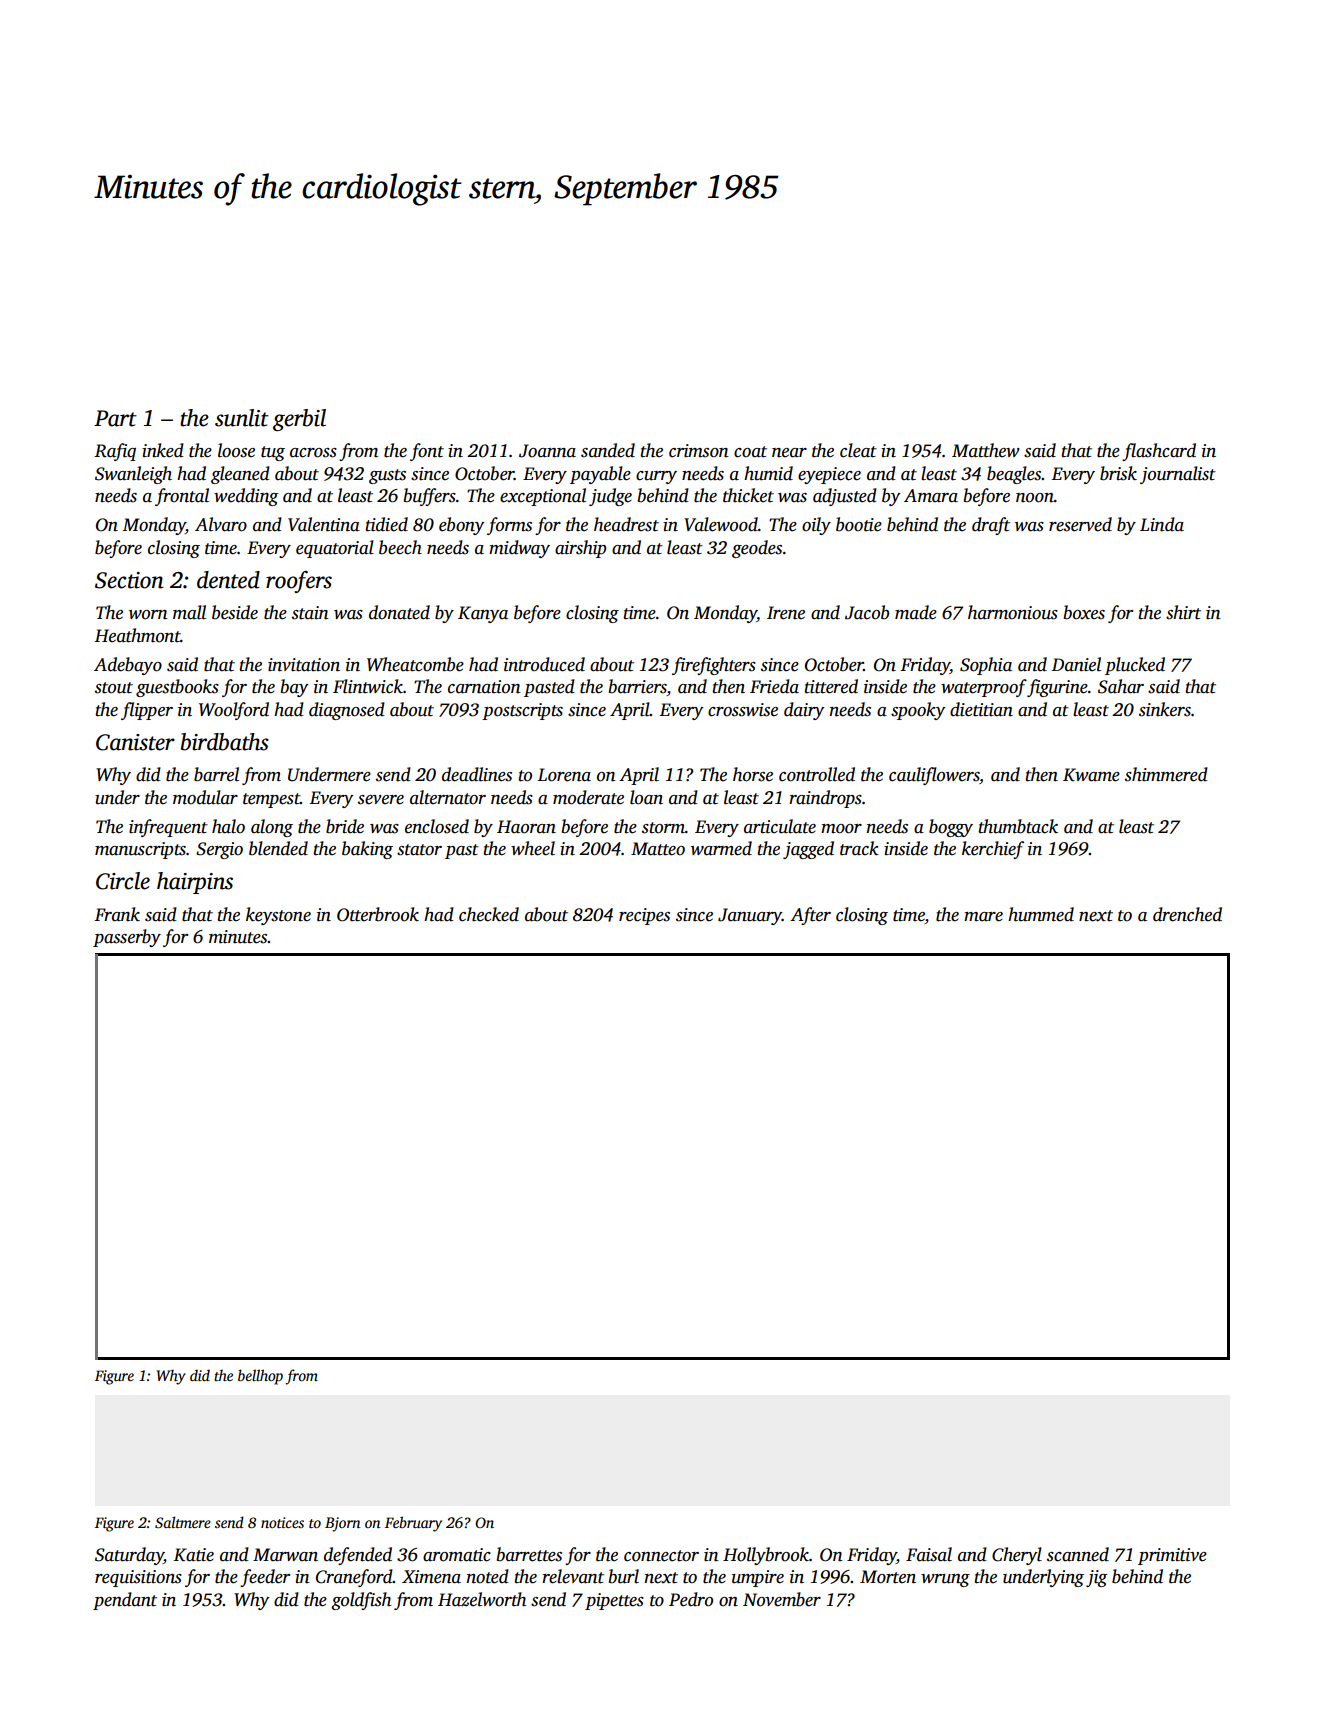 Image resolution: width=1325 pixels, height=1715 pixels. I want to click on mare, so click(983, 917).
